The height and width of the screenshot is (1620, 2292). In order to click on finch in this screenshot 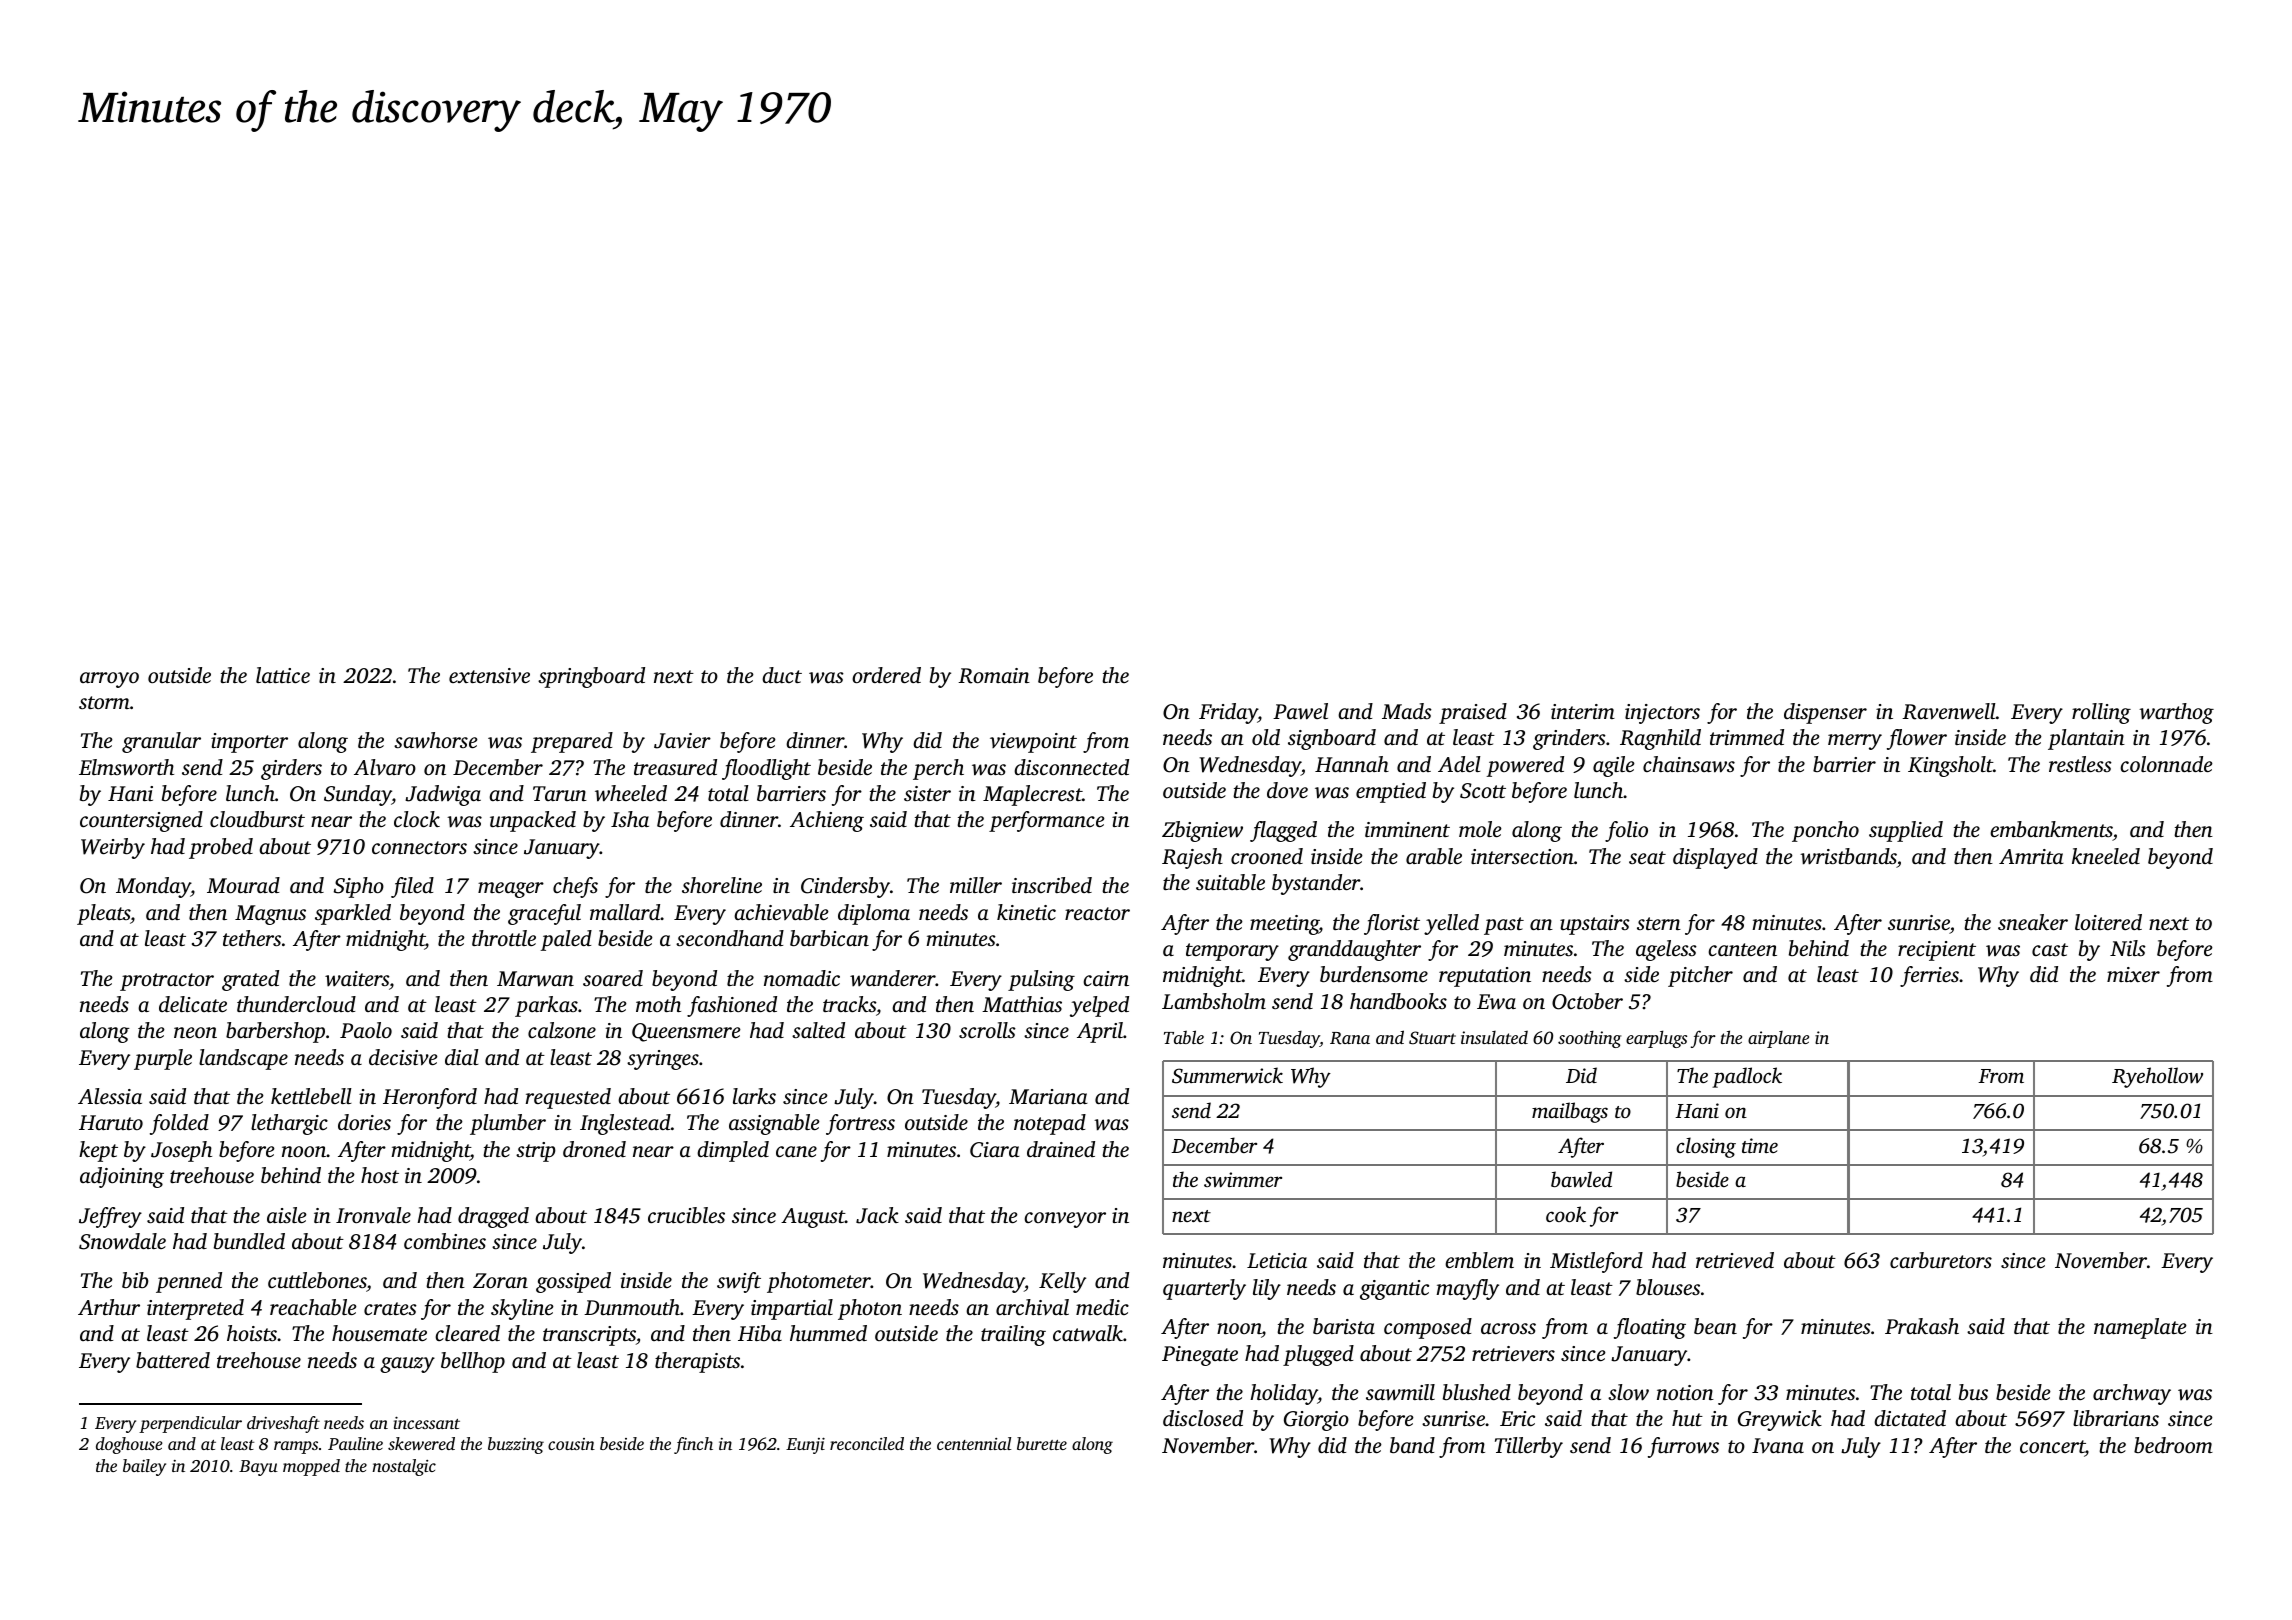, I will do `click(693, 1445)`.
